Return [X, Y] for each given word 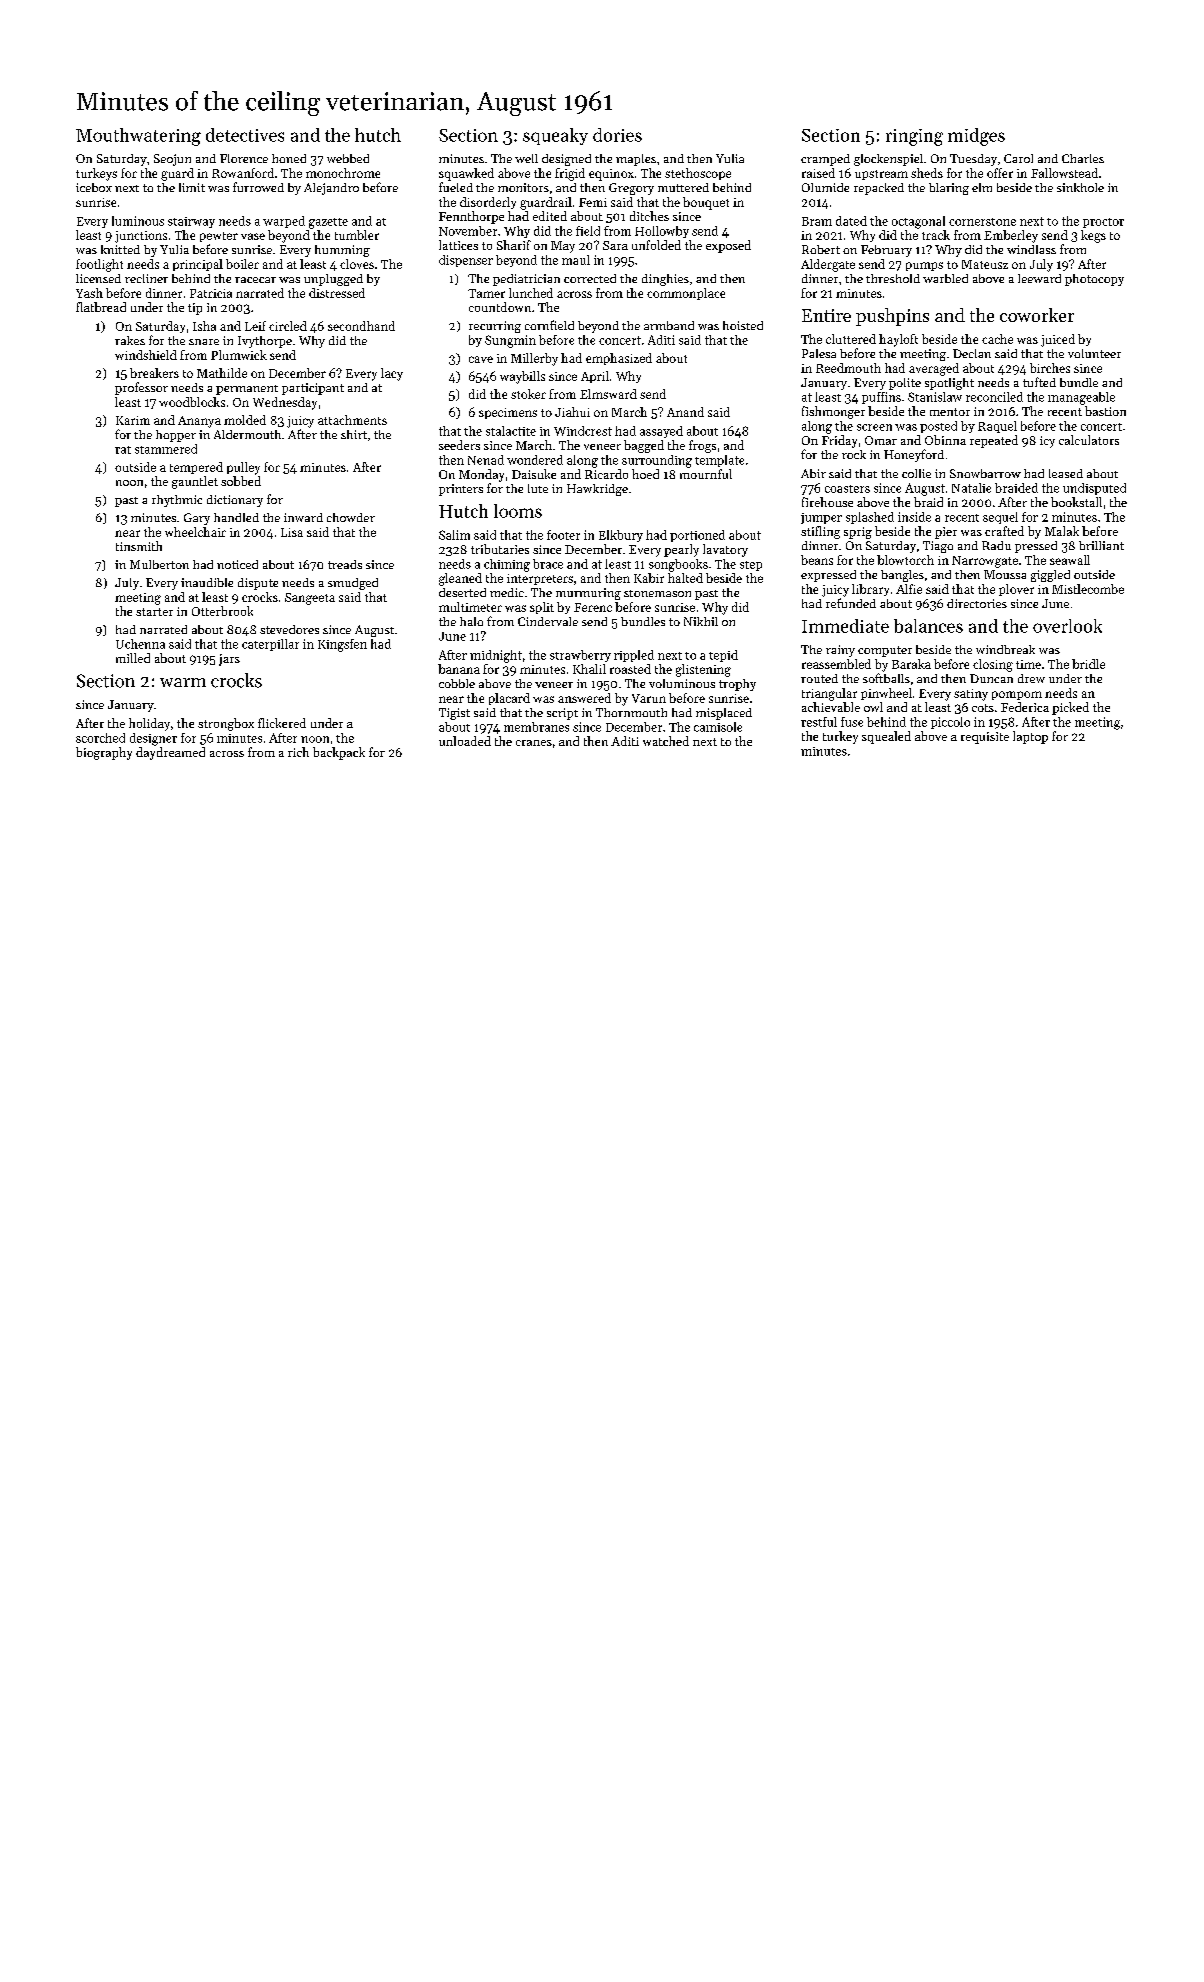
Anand [685, 412]
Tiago [938, 547]
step [751, 566]
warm [183, 682]
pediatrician [526, 280]
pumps [924, 266]
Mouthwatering [138, 137]
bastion [1105, 411]
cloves [357, 264]
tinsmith [139, 546]
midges [976, 137]
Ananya [199, 422]
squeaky [555, 136]
